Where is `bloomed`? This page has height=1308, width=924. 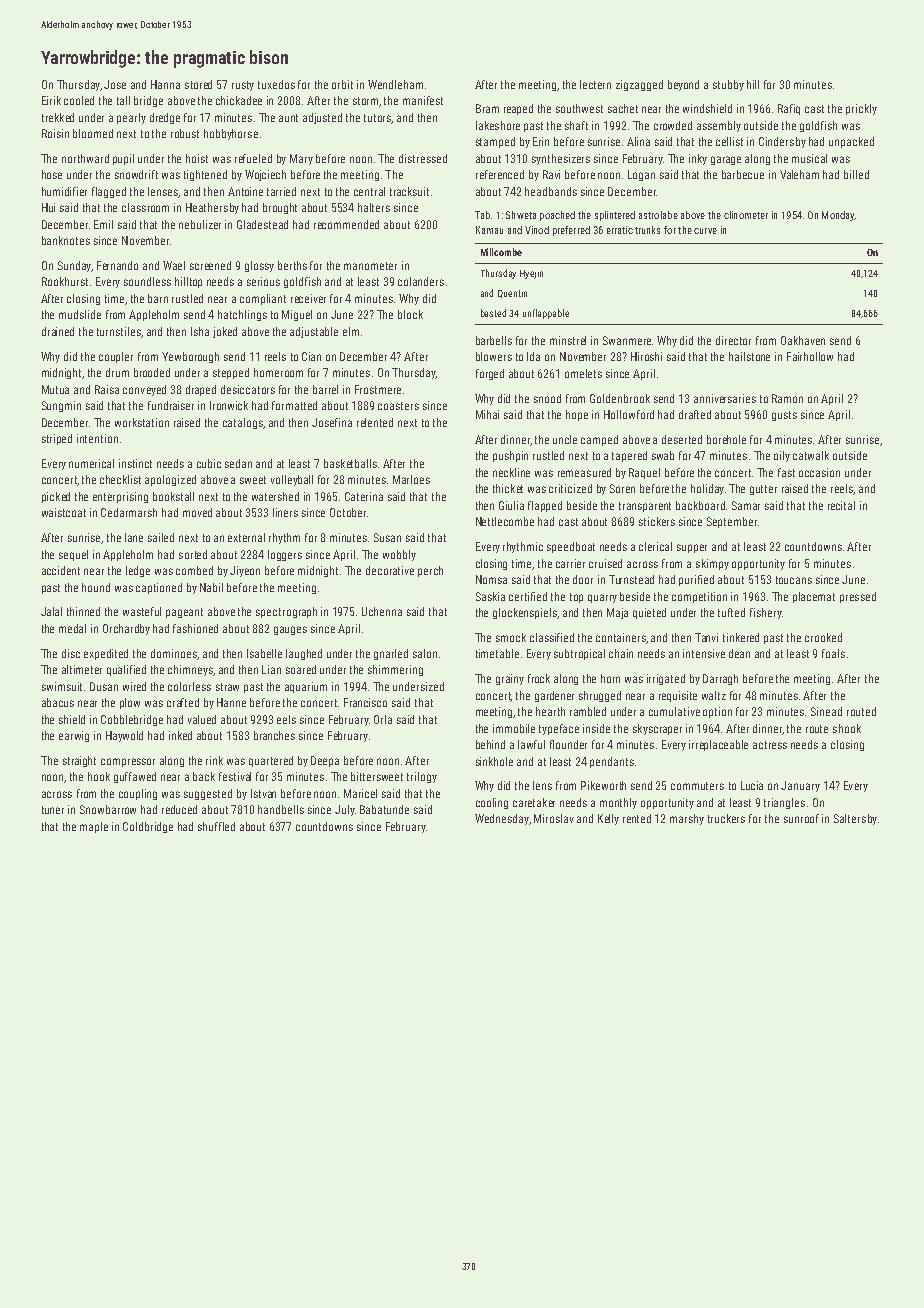
bloomed is located at coordinates (93, 133).
